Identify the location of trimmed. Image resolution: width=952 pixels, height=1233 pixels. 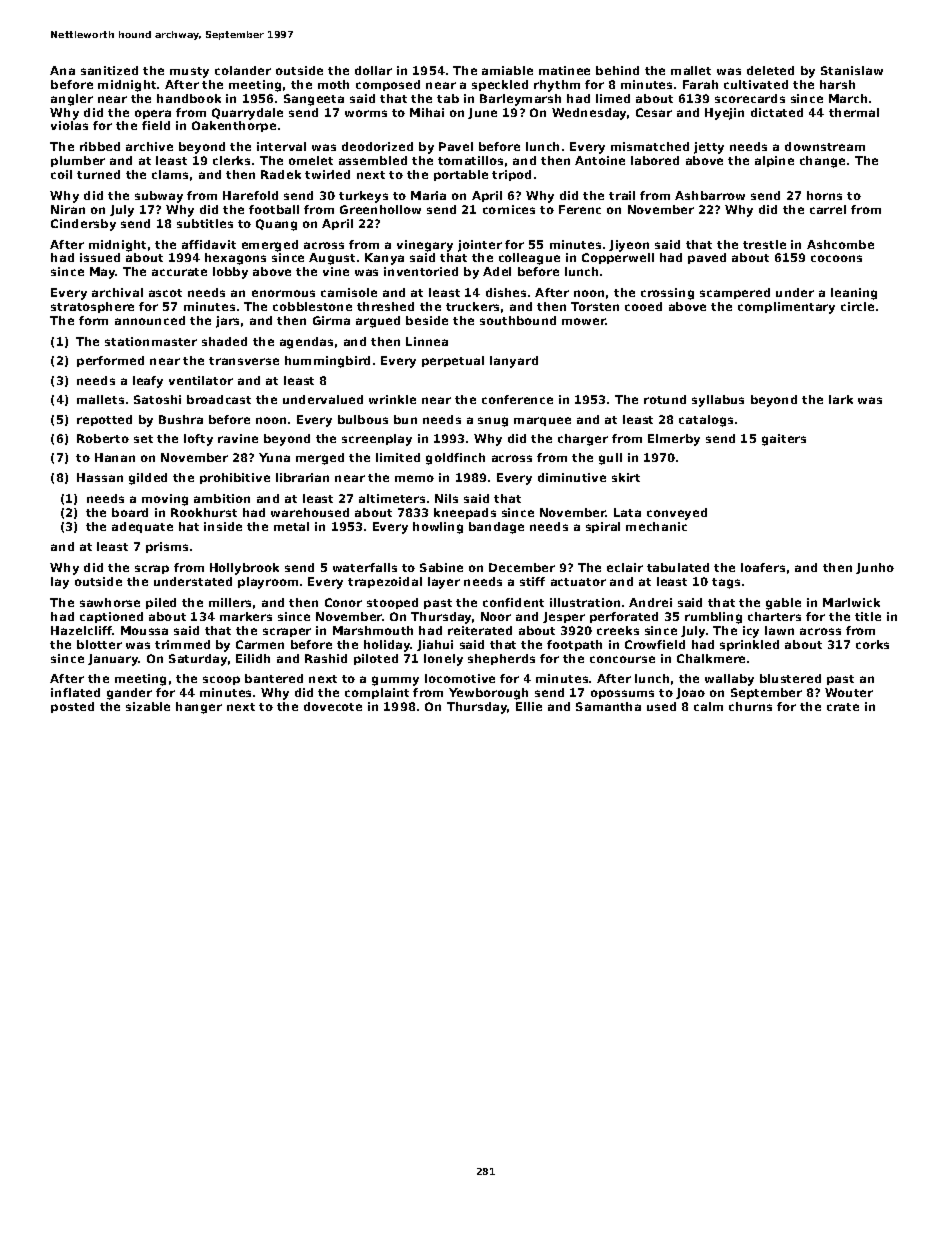
(182, 644).
